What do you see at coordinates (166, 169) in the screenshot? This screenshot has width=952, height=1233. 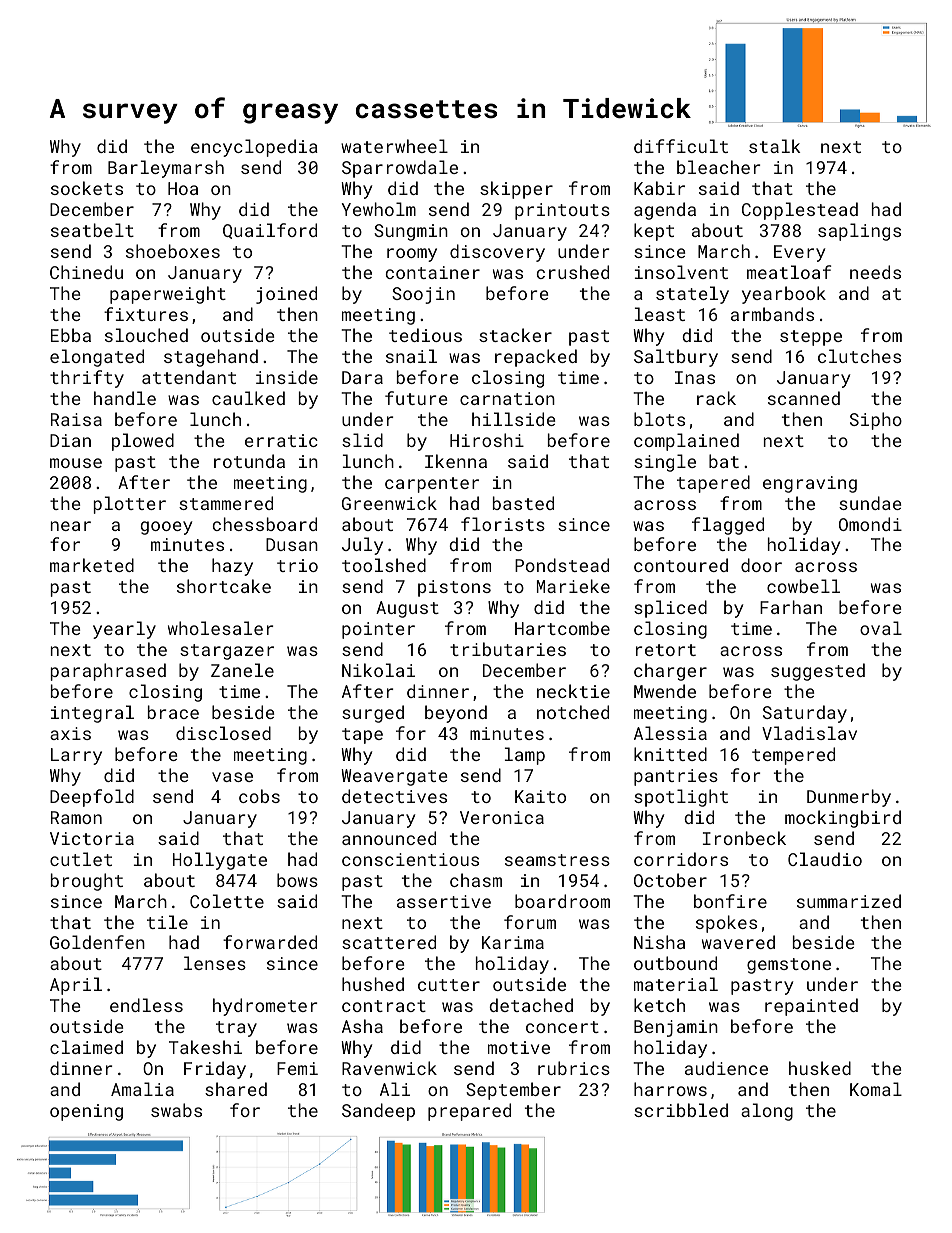 I see `Barleymarsh` at bounding box center [166, 169].
